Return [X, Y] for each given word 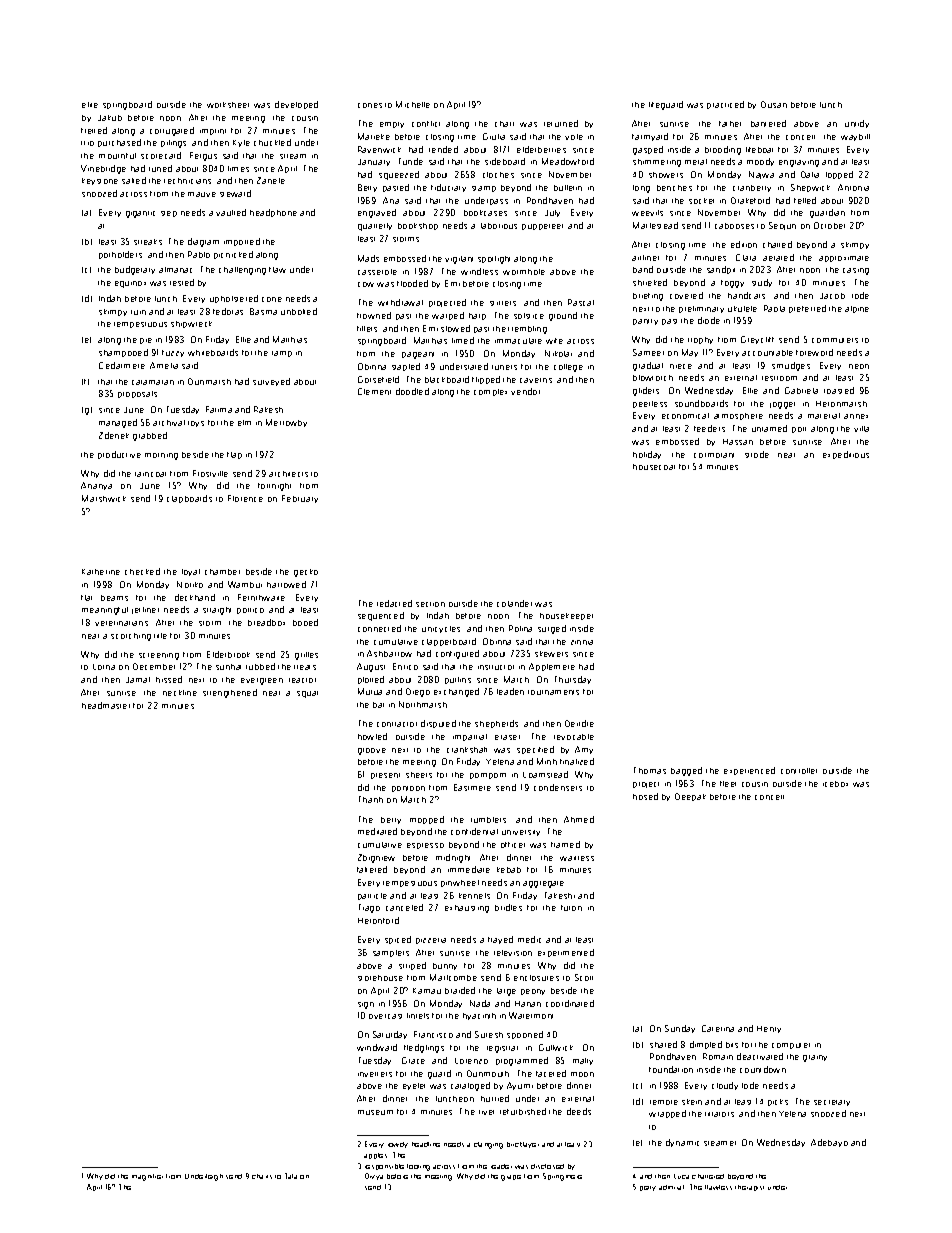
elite [90, 105]
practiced [725, 105]
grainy [815, 1058]
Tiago [369, 908]
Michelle [413, 104]
